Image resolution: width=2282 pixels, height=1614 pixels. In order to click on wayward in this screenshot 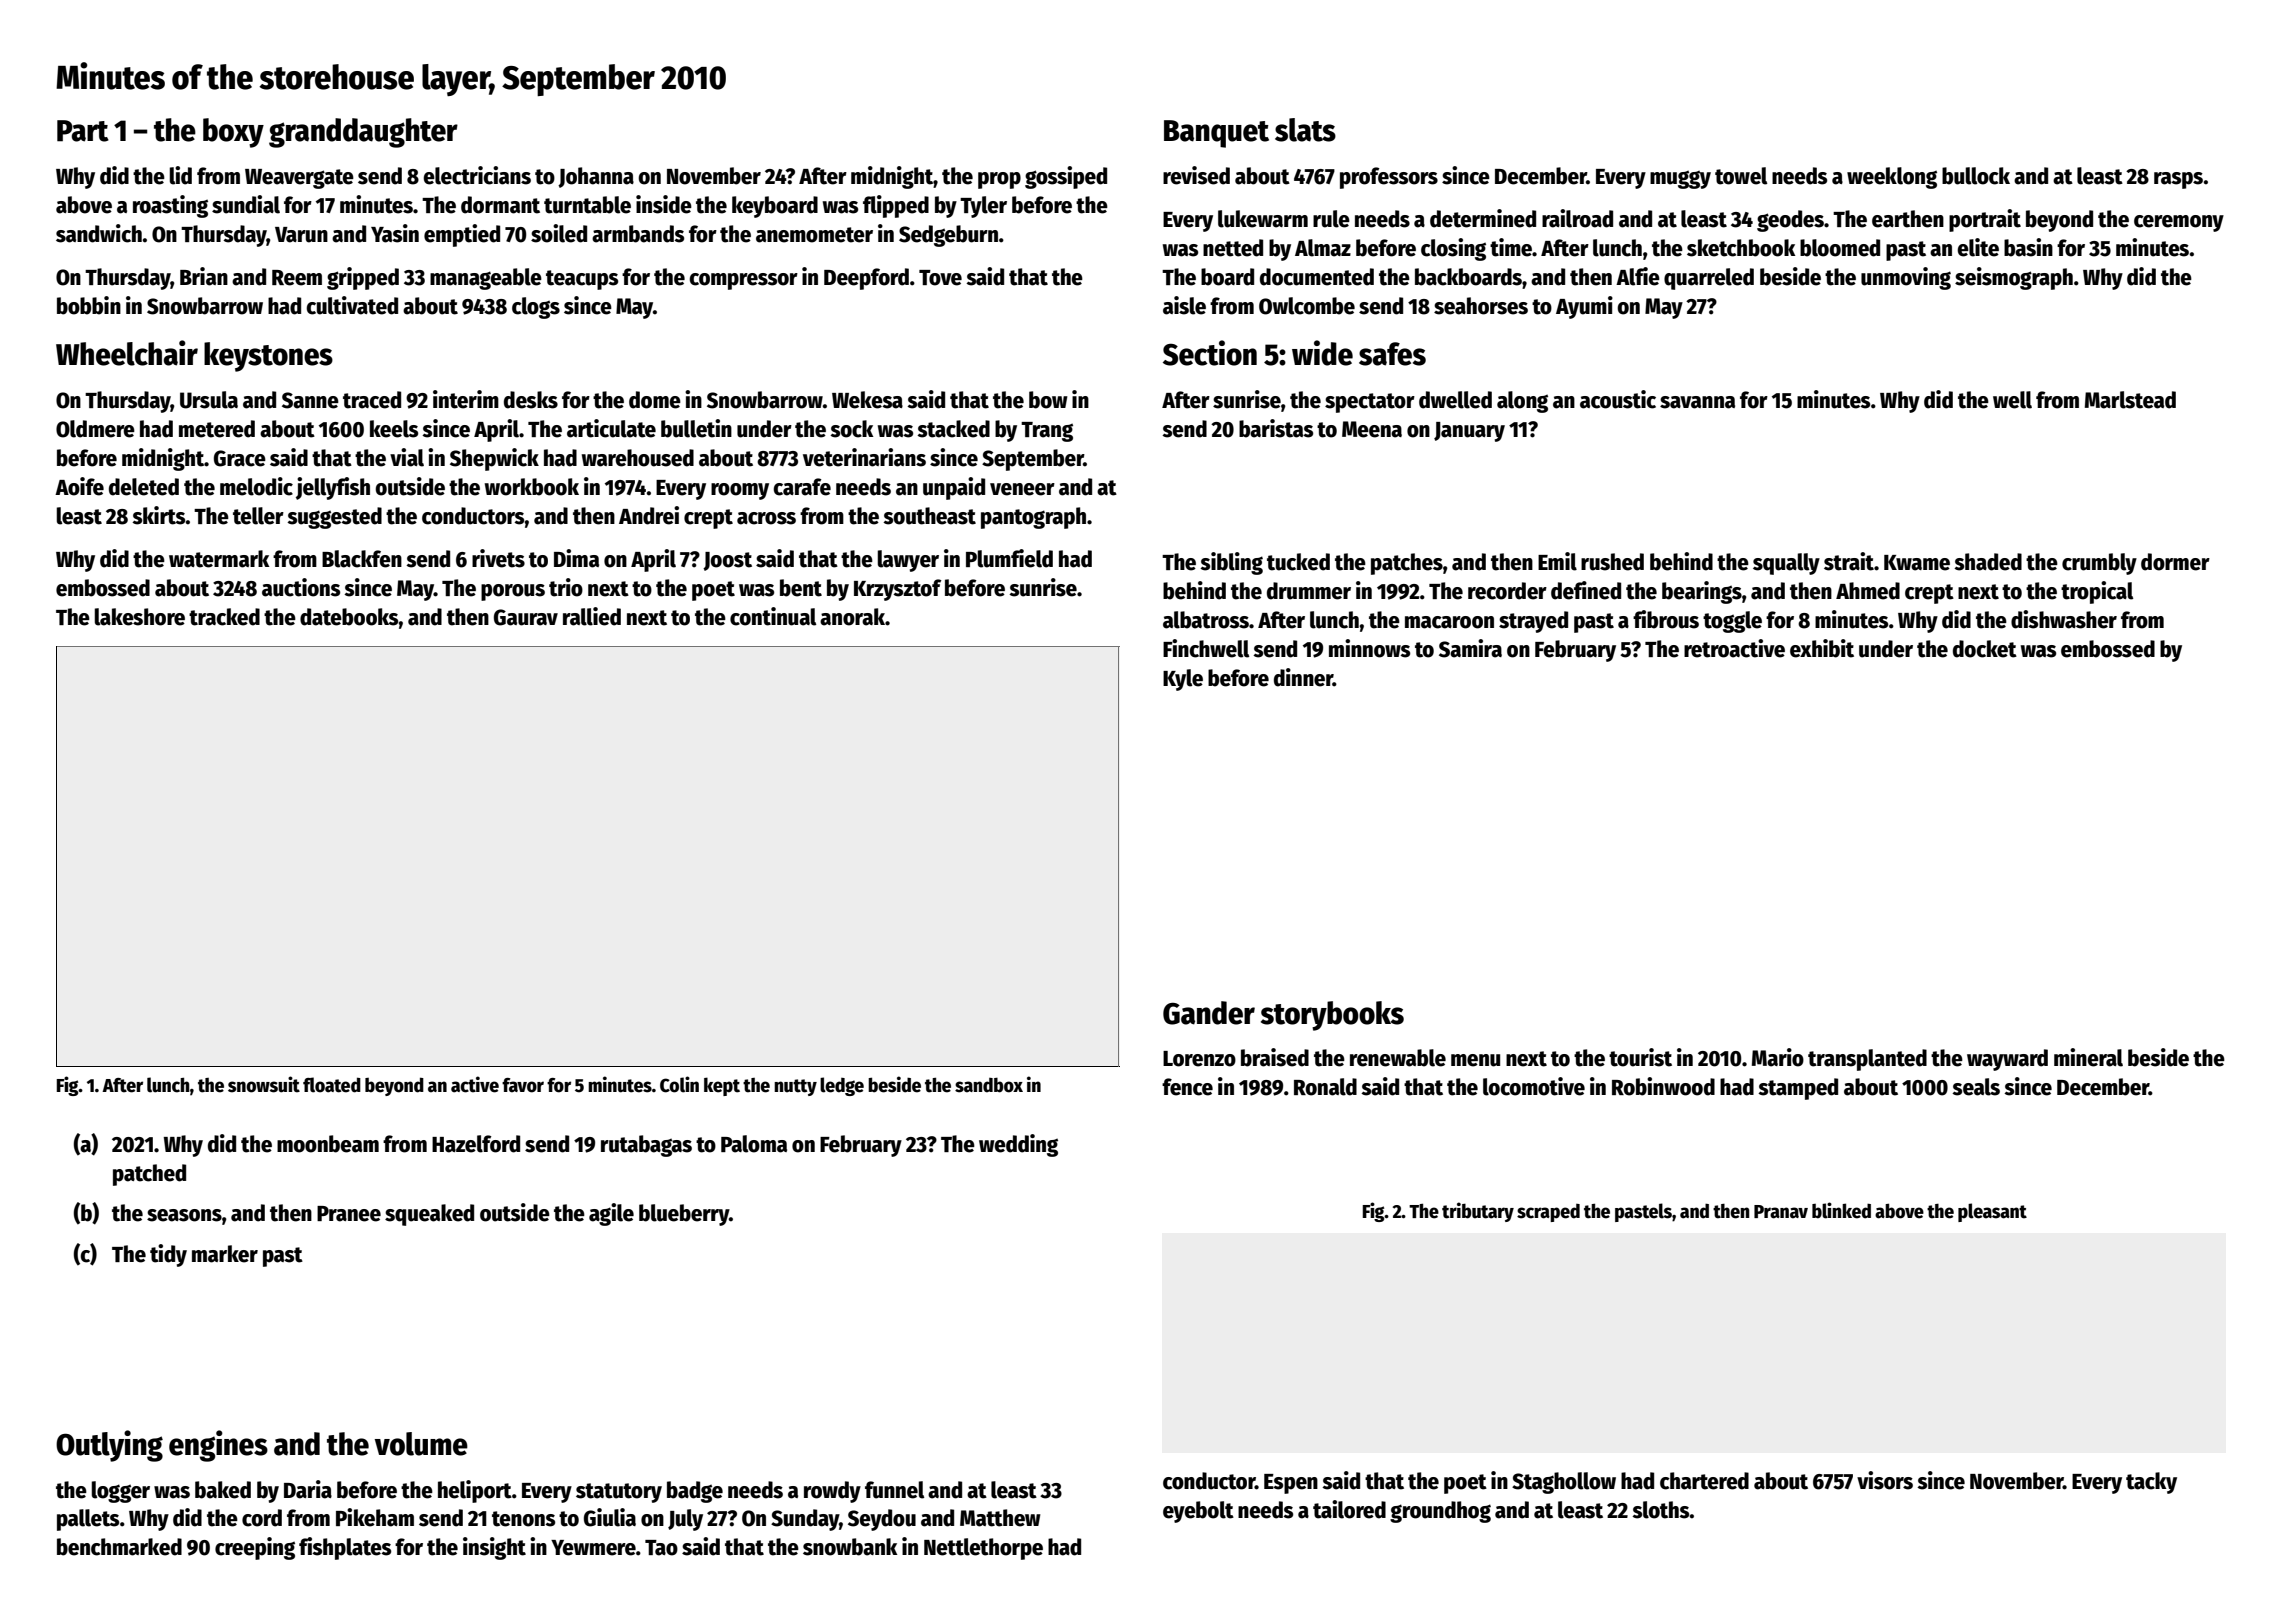, I will do `click(2007, 1060)`.
